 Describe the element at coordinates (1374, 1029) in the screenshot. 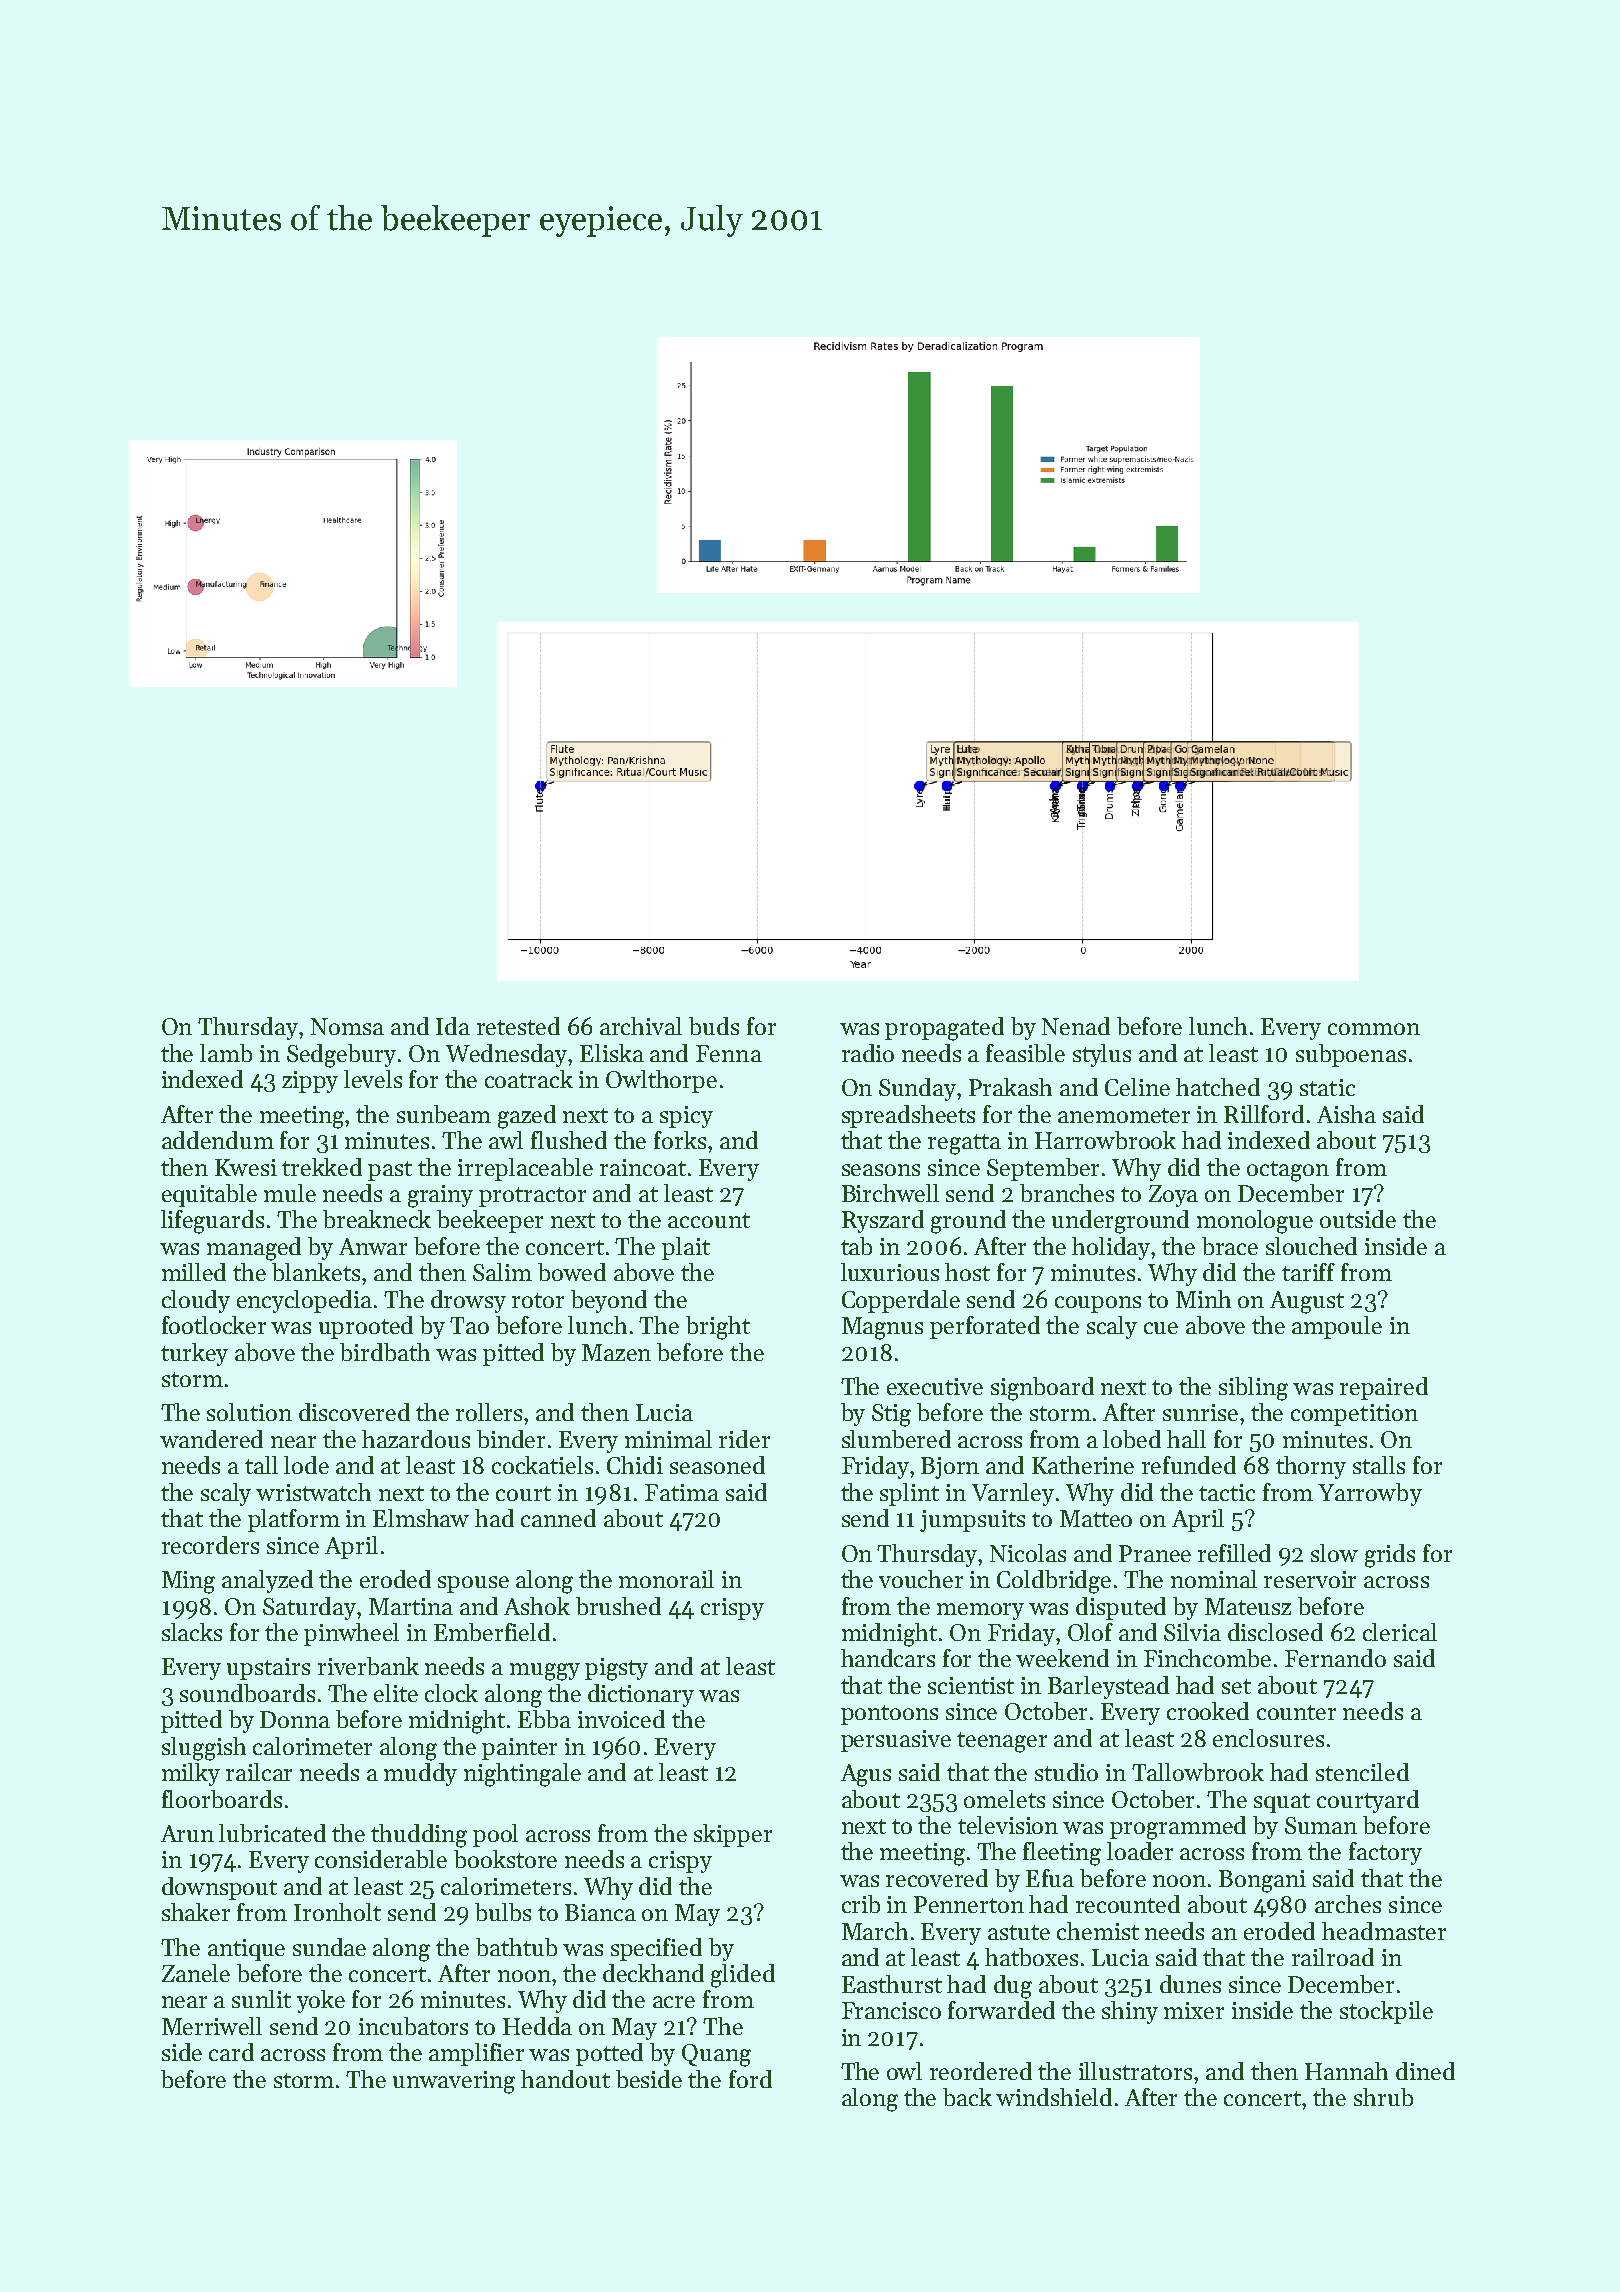

I see `common` at that location.
